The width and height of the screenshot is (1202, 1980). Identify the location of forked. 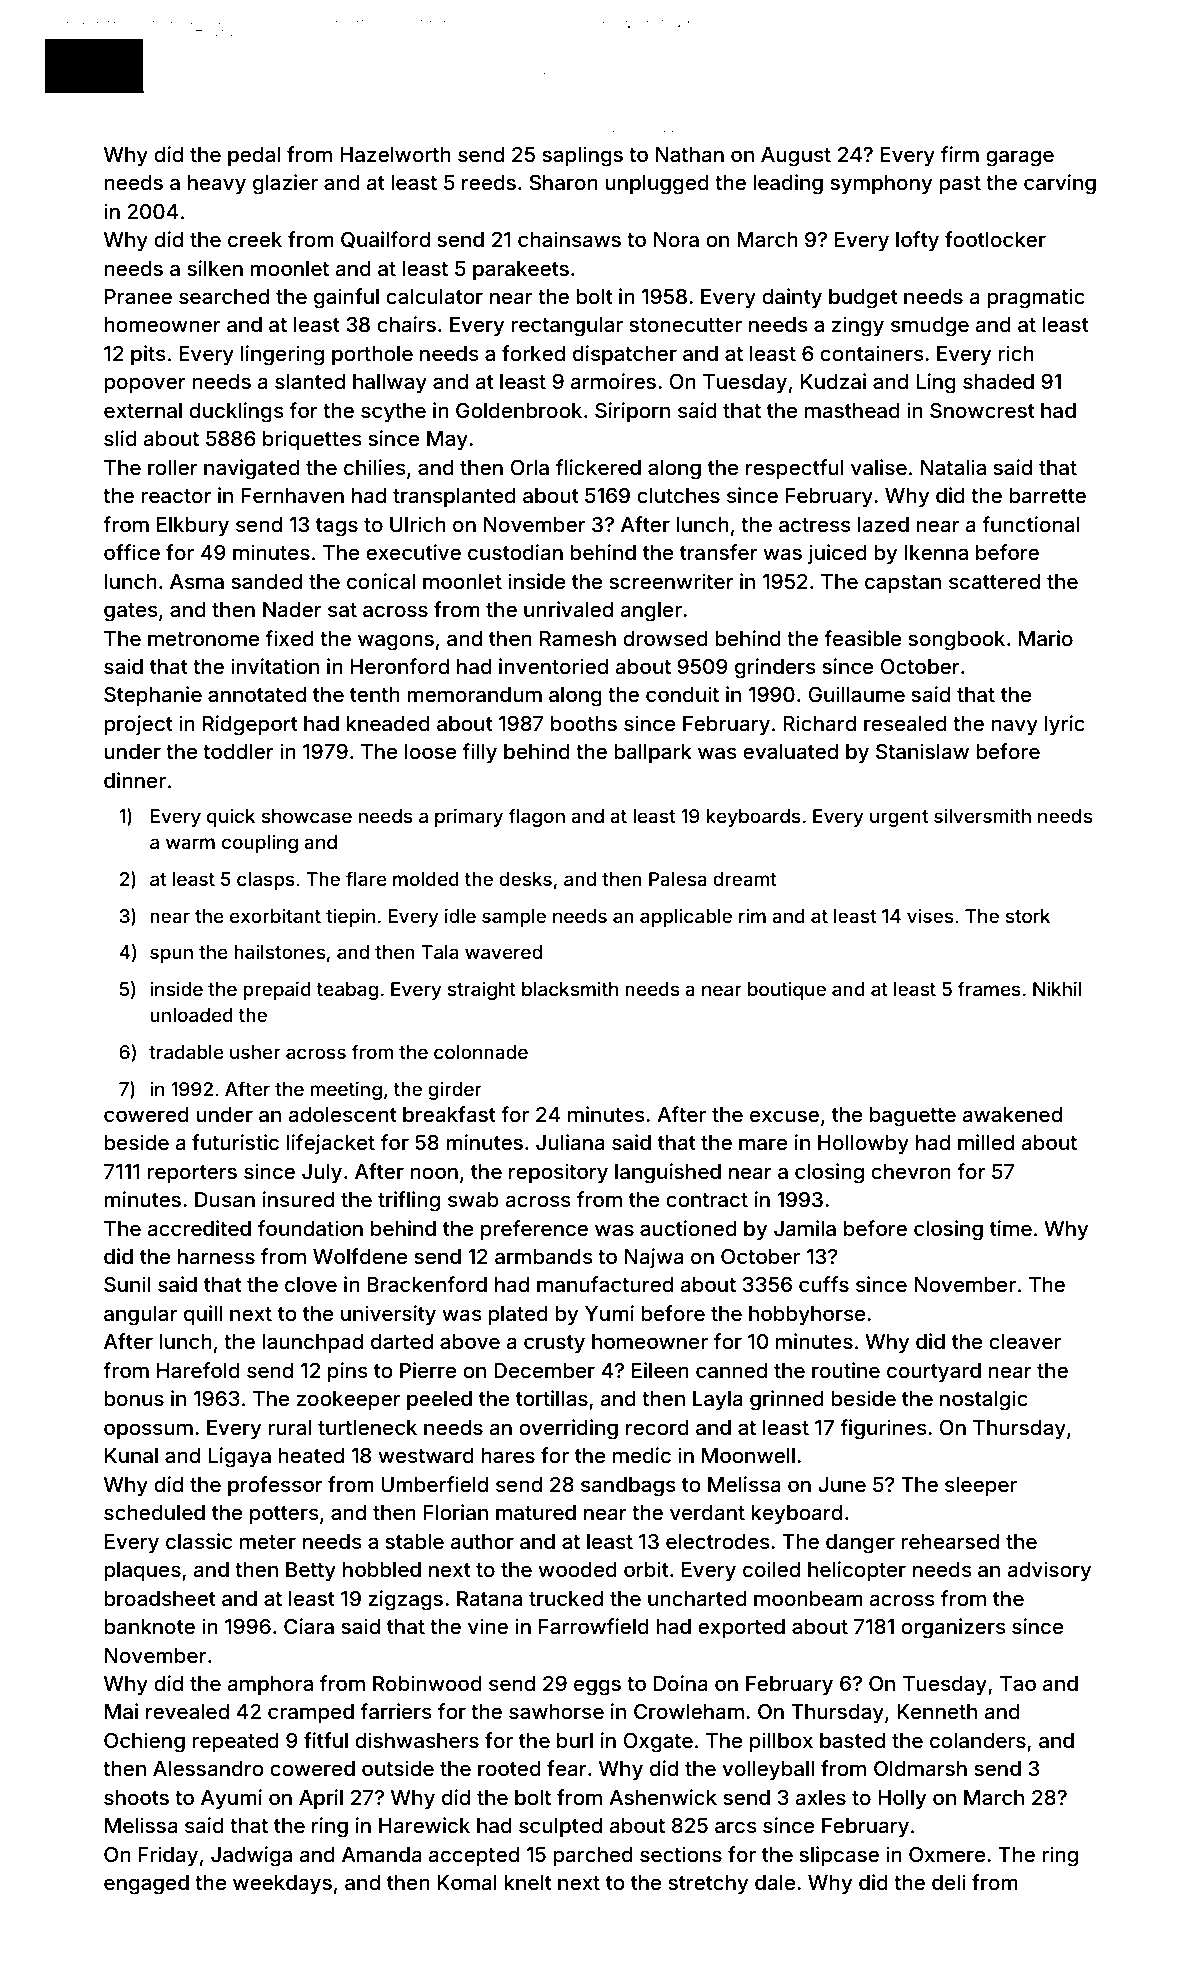
(533, 353).
